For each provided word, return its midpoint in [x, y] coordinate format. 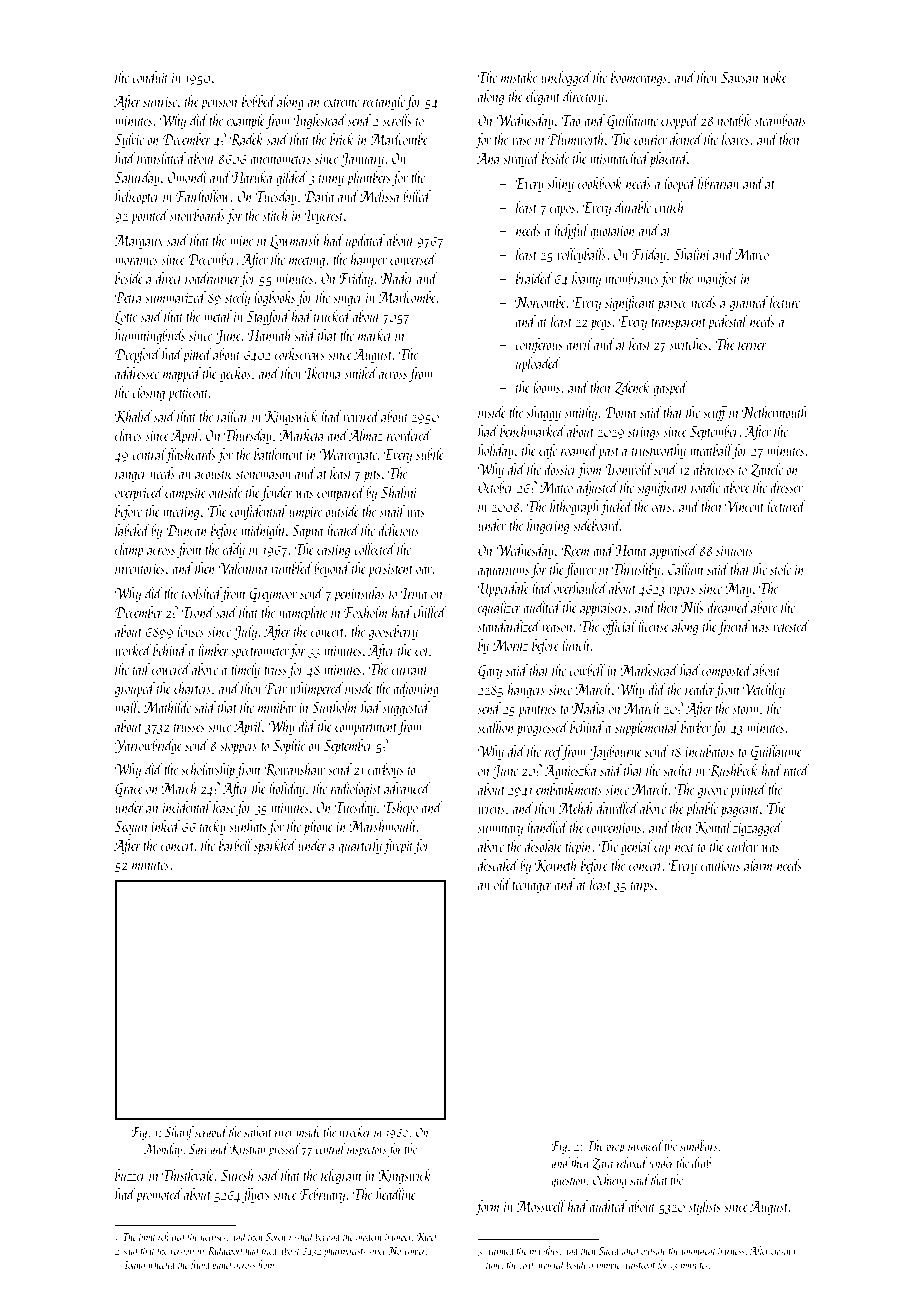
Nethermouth [774, 412]
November [407, 1250]
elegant [543, 97]
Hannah [269, 335]
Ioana [134, 1265]
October [496, 487]
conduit [150, 77]
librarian [718, 183]
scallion [495, 727]
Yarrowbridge [148, 746]
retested [791, 626]
